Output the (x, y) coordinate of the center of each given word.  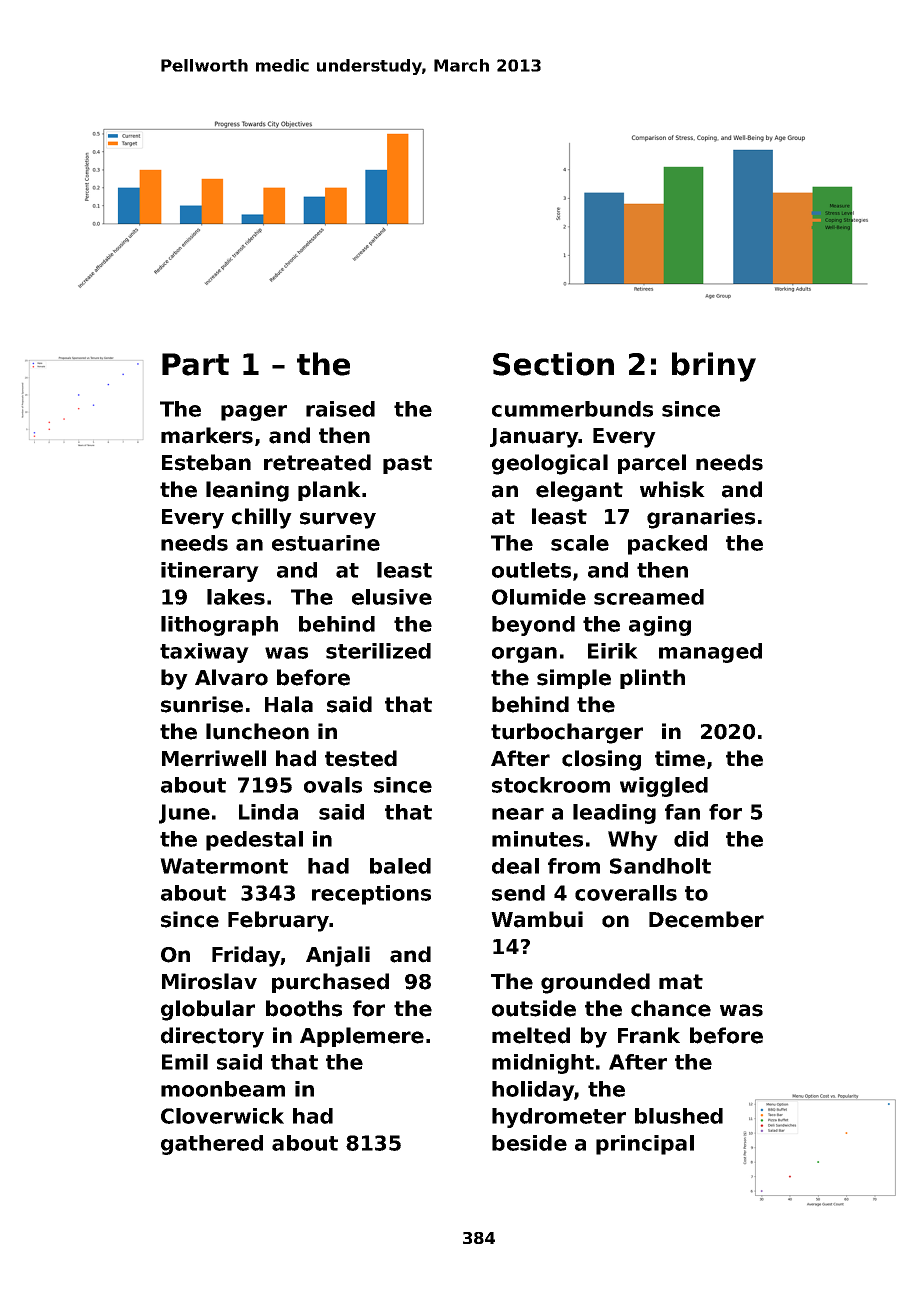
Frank (649, 1035)
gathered (212, 1145)
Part (195, 364)
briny (714, 367)
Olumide (539, 597)
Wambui (537, 919)
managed (710, 653)
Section (553, 364)
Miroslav (209, 981)
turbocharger (567, 733)
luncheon (257, 731)
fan (682, 812)
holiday (533, 1091)
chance (671, 1008)
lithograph (219, 626)
